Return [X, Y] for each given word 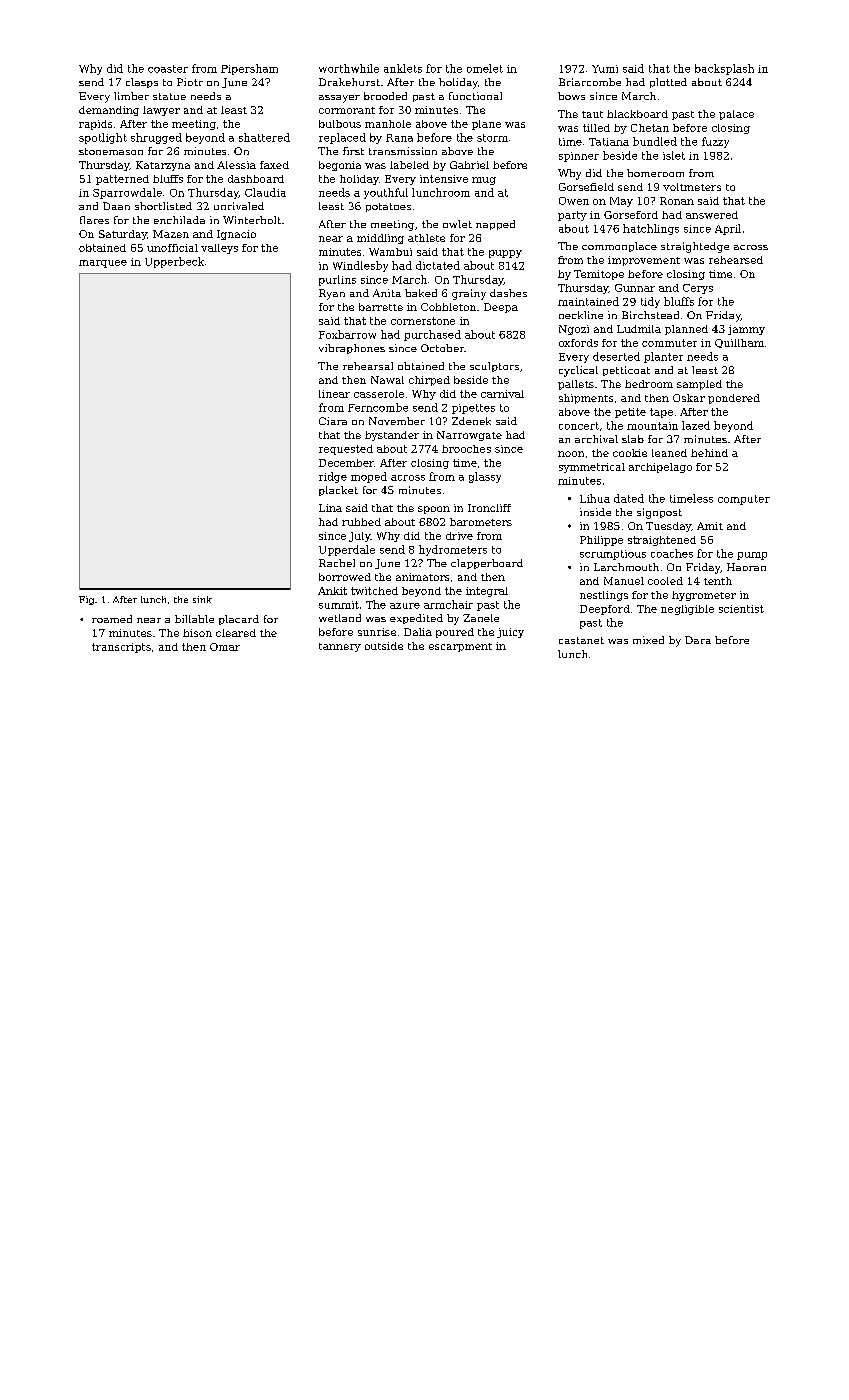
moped [369, 477]
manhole [388, 124]
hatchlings [651, 229]
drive [459, 536]
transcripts [121, 648]
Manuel [624, 581]
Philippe [601, 541]
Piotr [190, 82]
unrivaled [239, 206]
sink [202, 599]
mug [484, 181]
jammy [746, 330]
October [442, 348]
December [346, 463]
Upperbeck [174, 262]
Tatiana [609, 142]
